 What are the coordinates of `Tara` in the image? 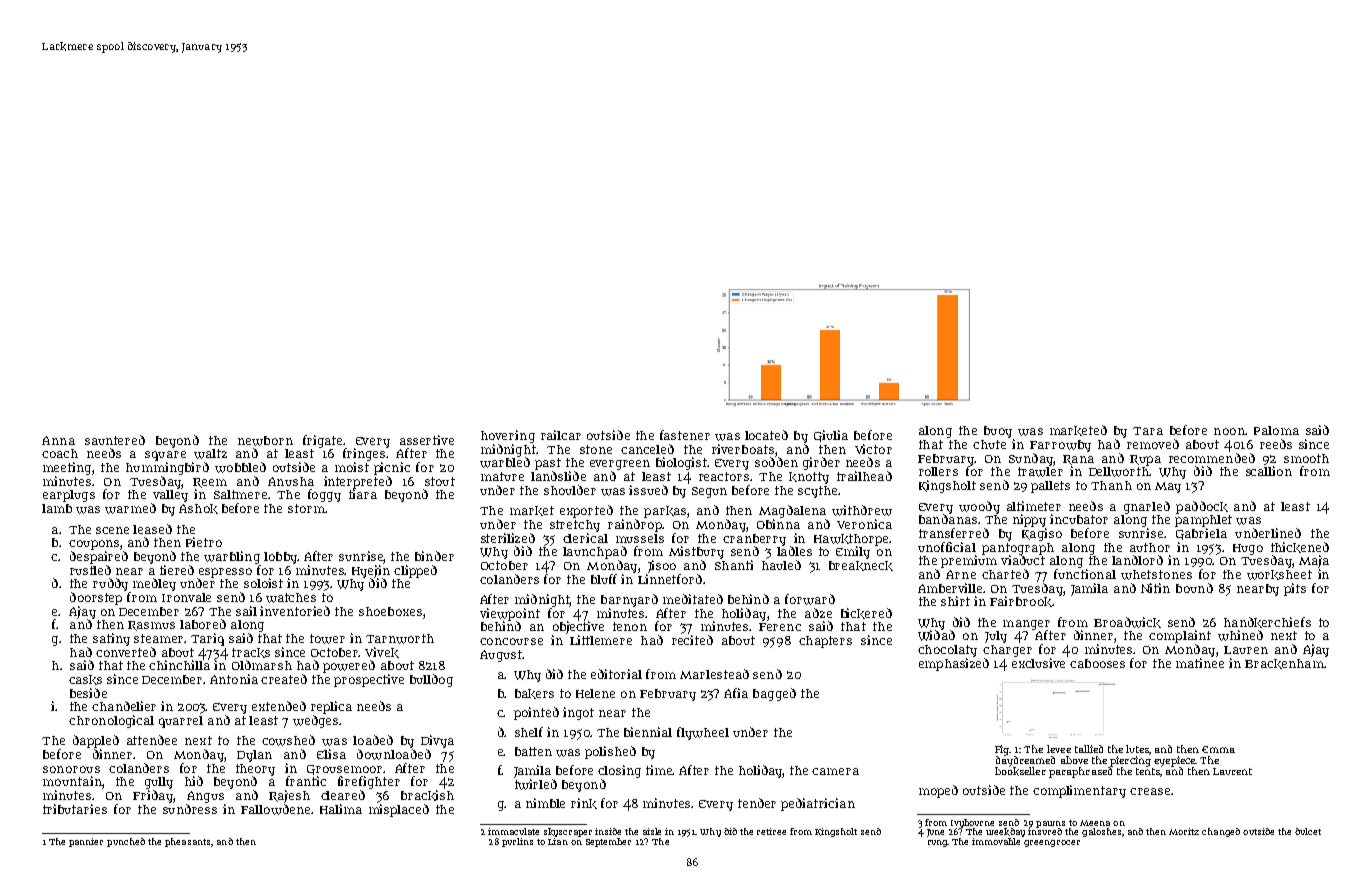 It's located at (1148, 431).
